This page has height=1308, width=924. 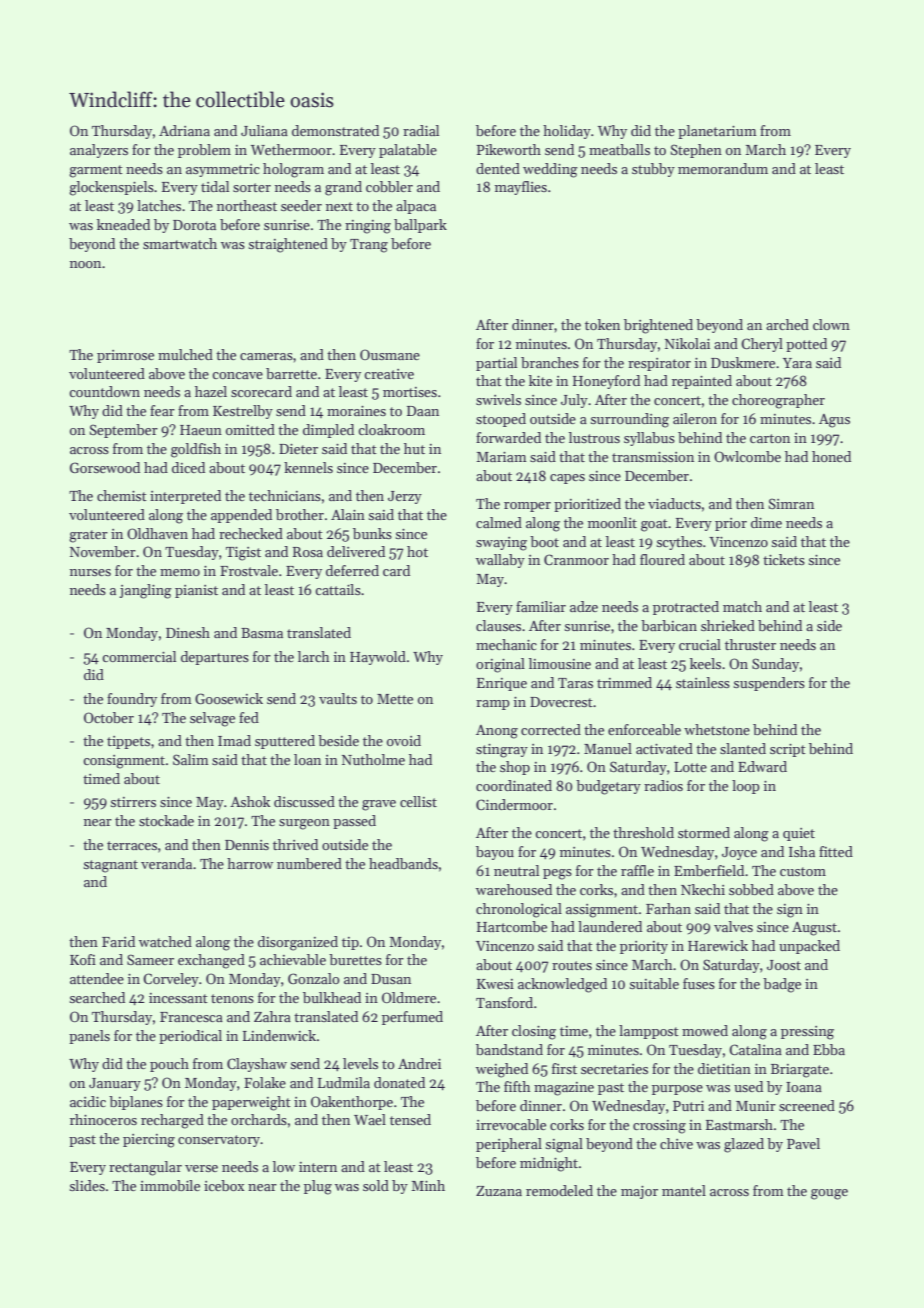 What do you see at coordinates (89, 1037) in the page?
I see `panels` at bounding box center [89, 1037].
